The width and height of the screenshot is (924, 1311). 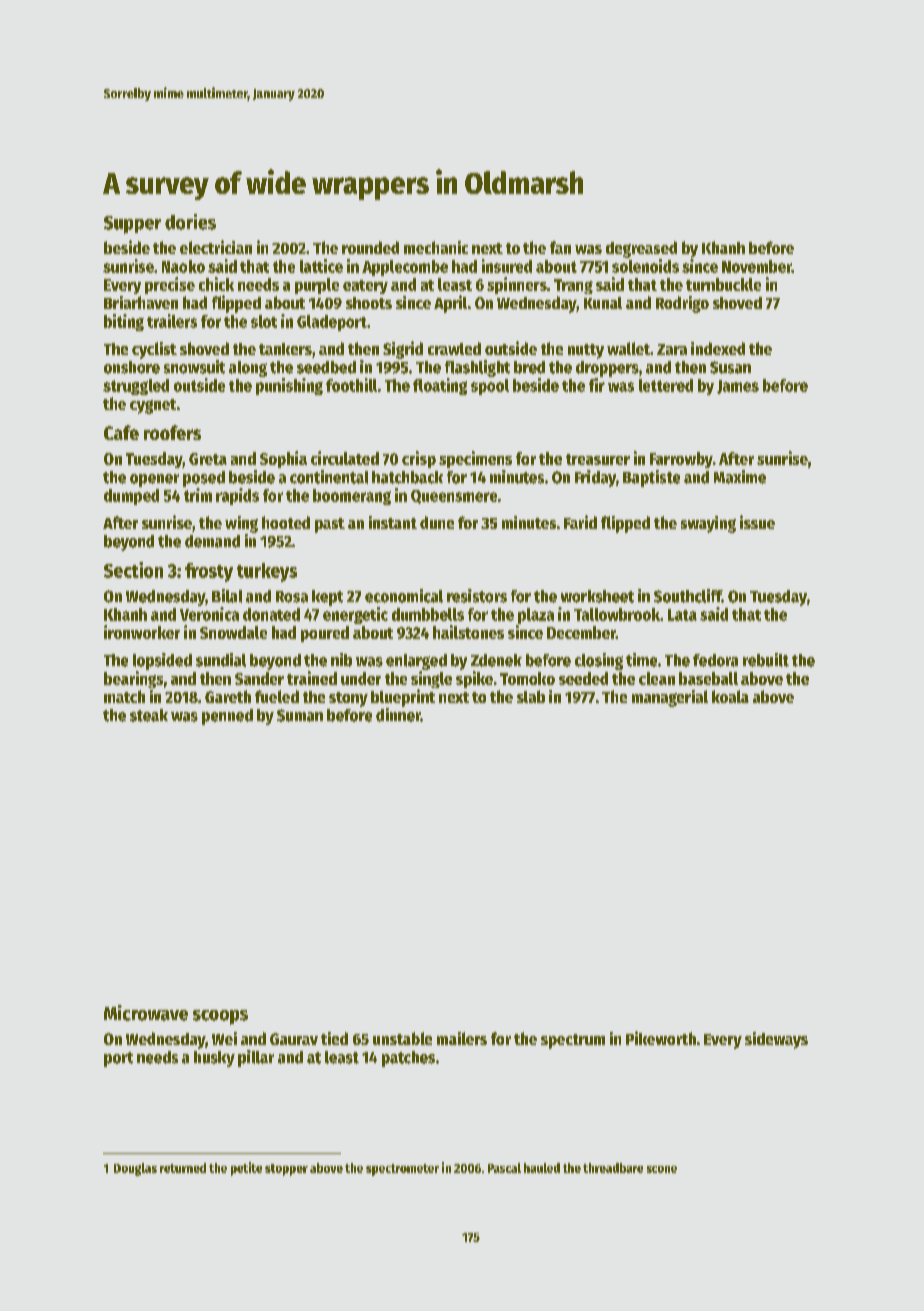 I want to click on treasurer, so click(x=598, y=459).
